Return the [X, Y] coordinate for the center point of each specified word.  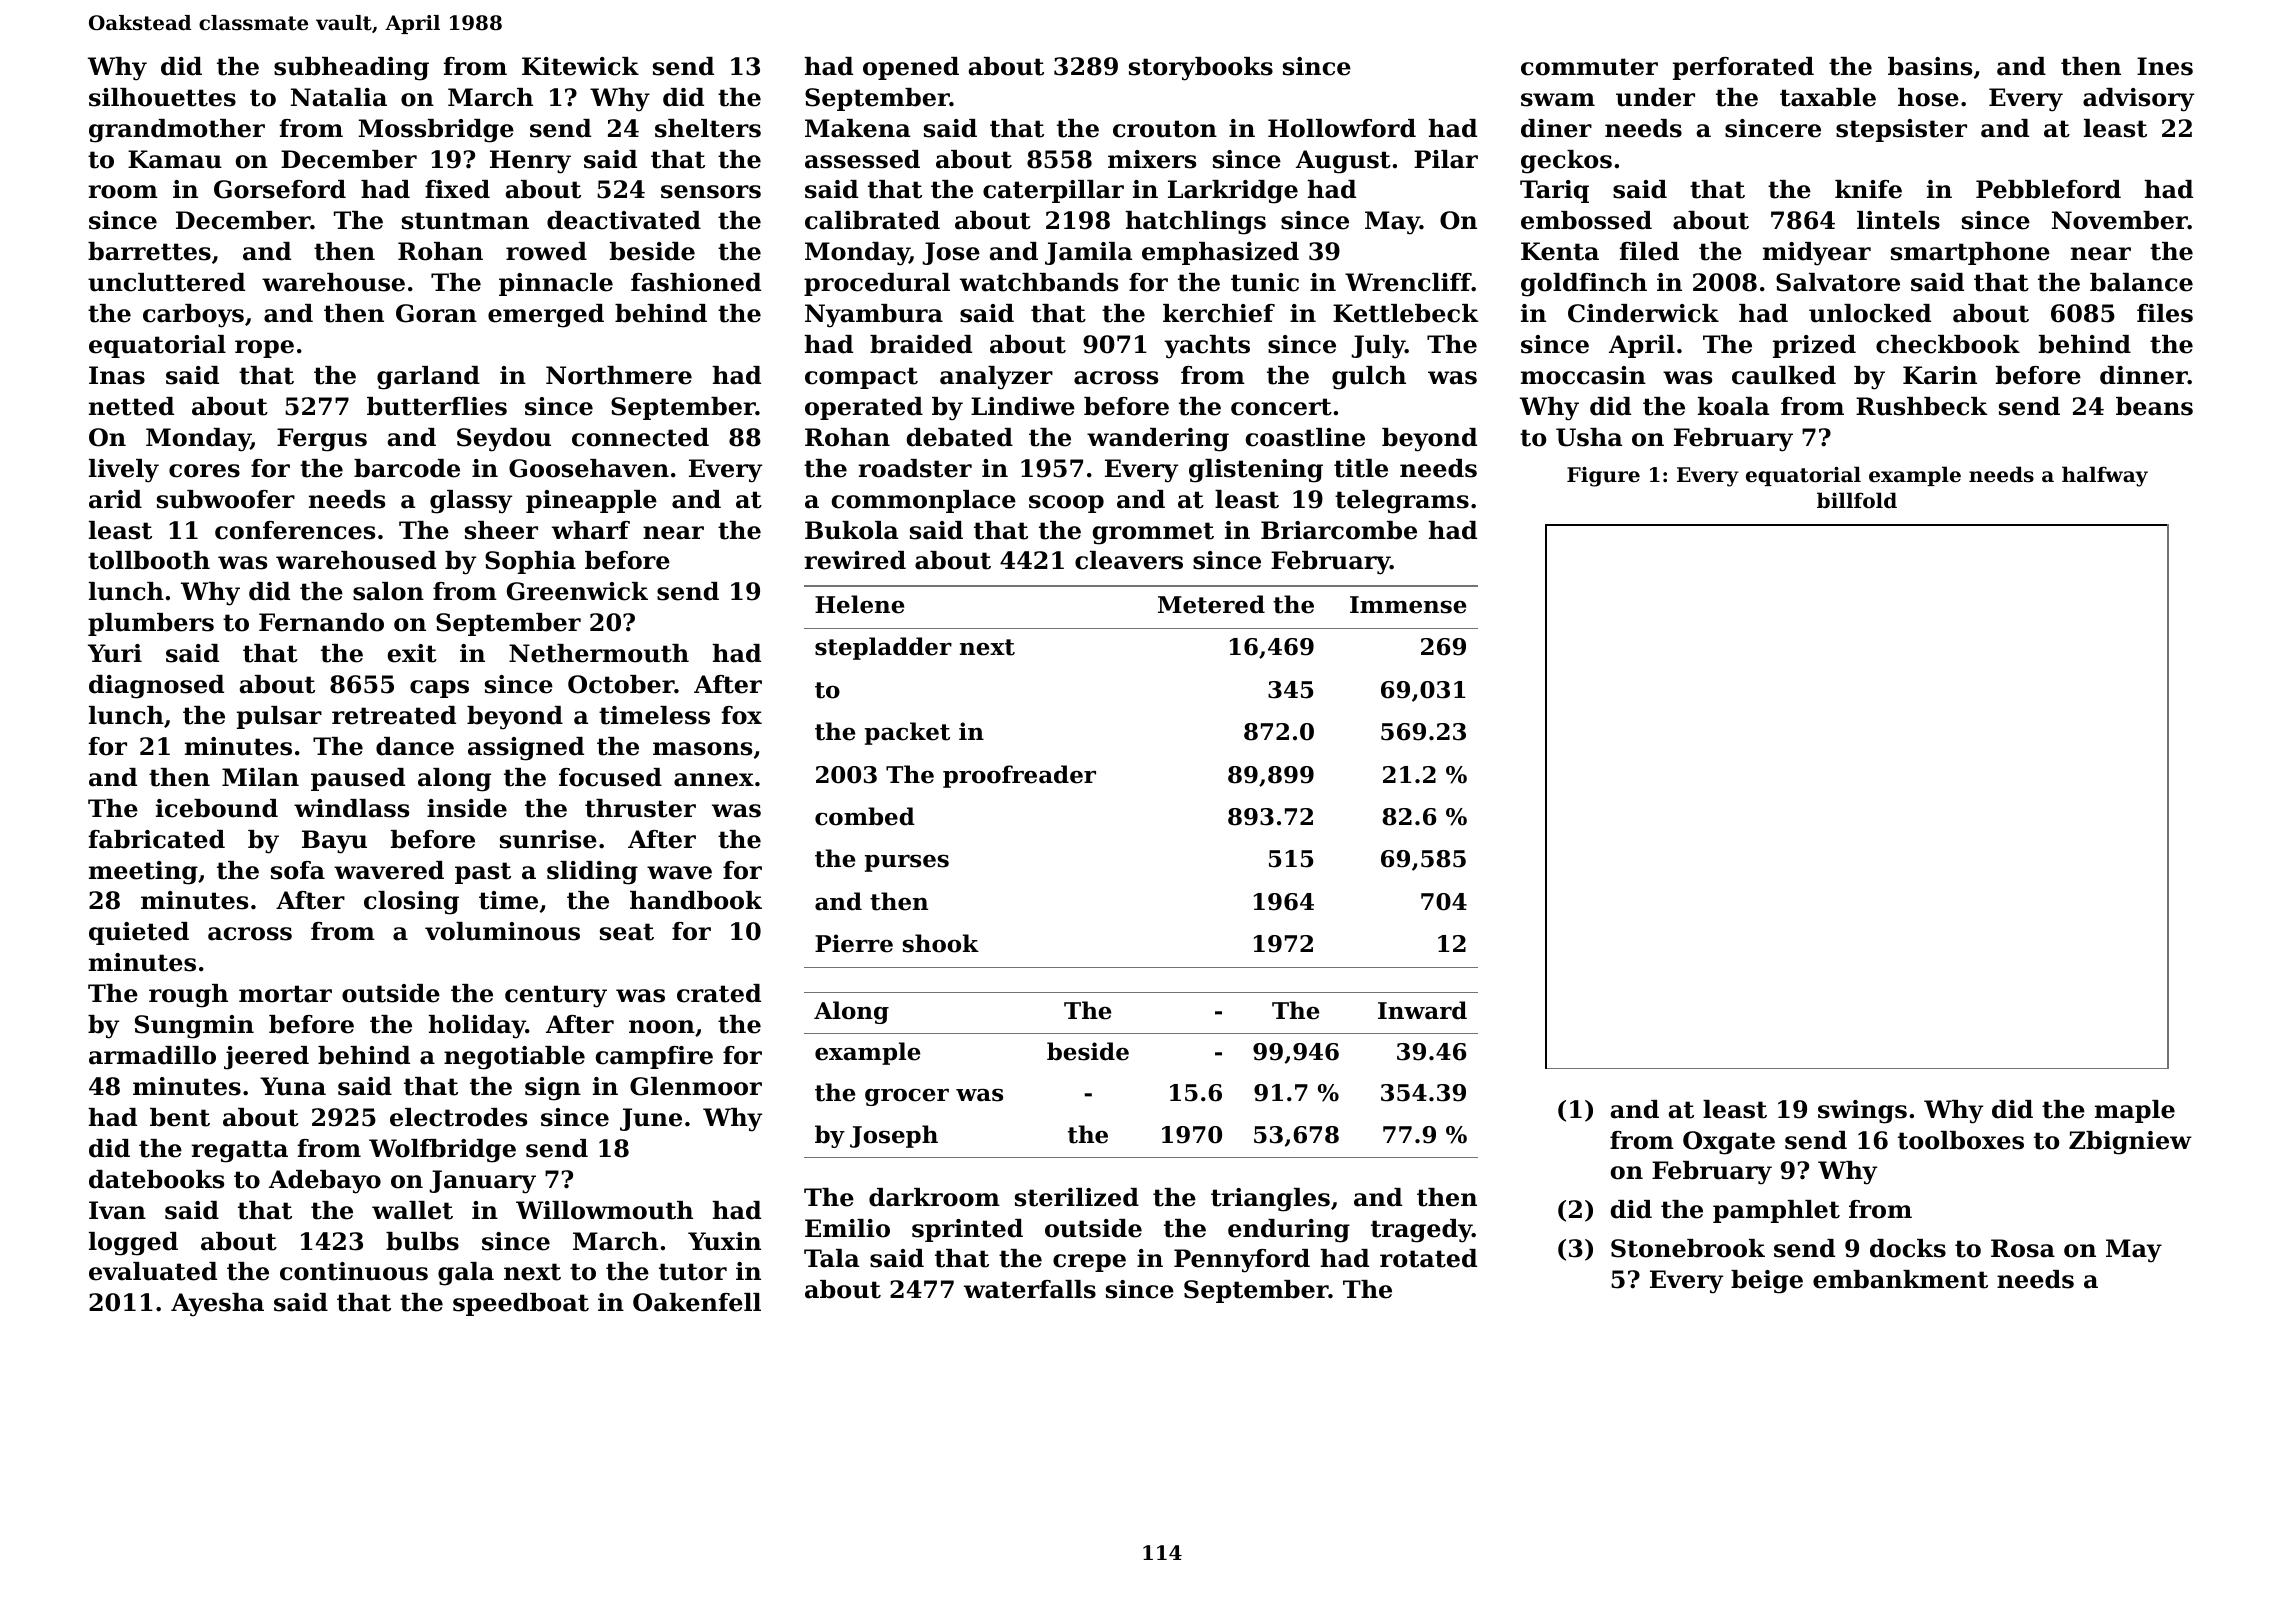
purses [907, 863]
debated [960, 437]
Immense [1408, 605]
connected [640, 437]
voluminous [502, 931]
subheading [351, 69]
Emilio [847, 1228]
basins [1930, 66]
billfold [1857, 500]
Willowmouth [604, 1210]
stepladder [883, 648]
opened [911, 68]
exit [412, 653]
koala [1733, 406]
